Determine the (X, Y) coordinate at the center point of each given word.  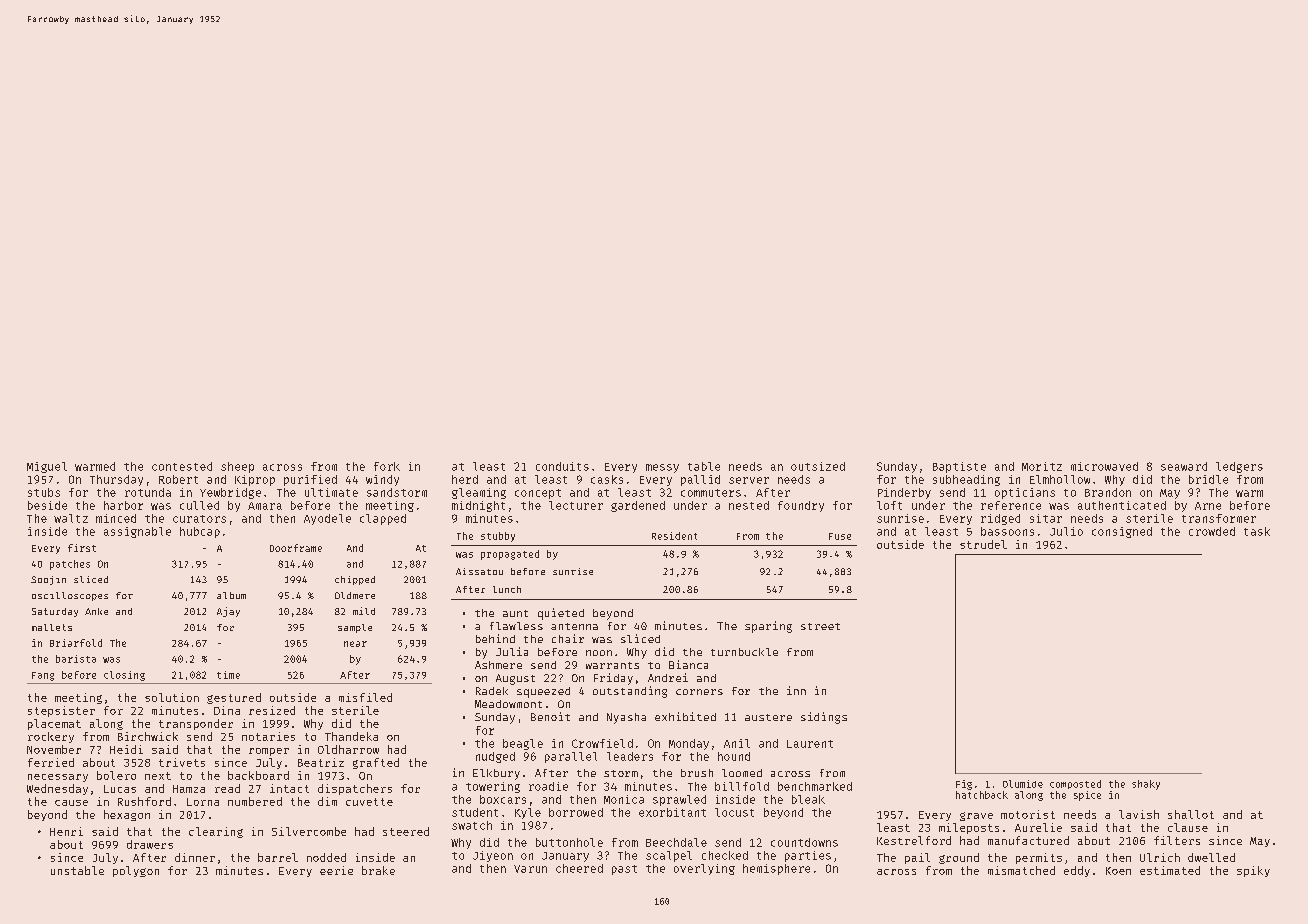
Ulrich (1160, 857)
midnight (478, 506)
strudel (983, 544)
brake (378, 870)
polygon (136, 871)
